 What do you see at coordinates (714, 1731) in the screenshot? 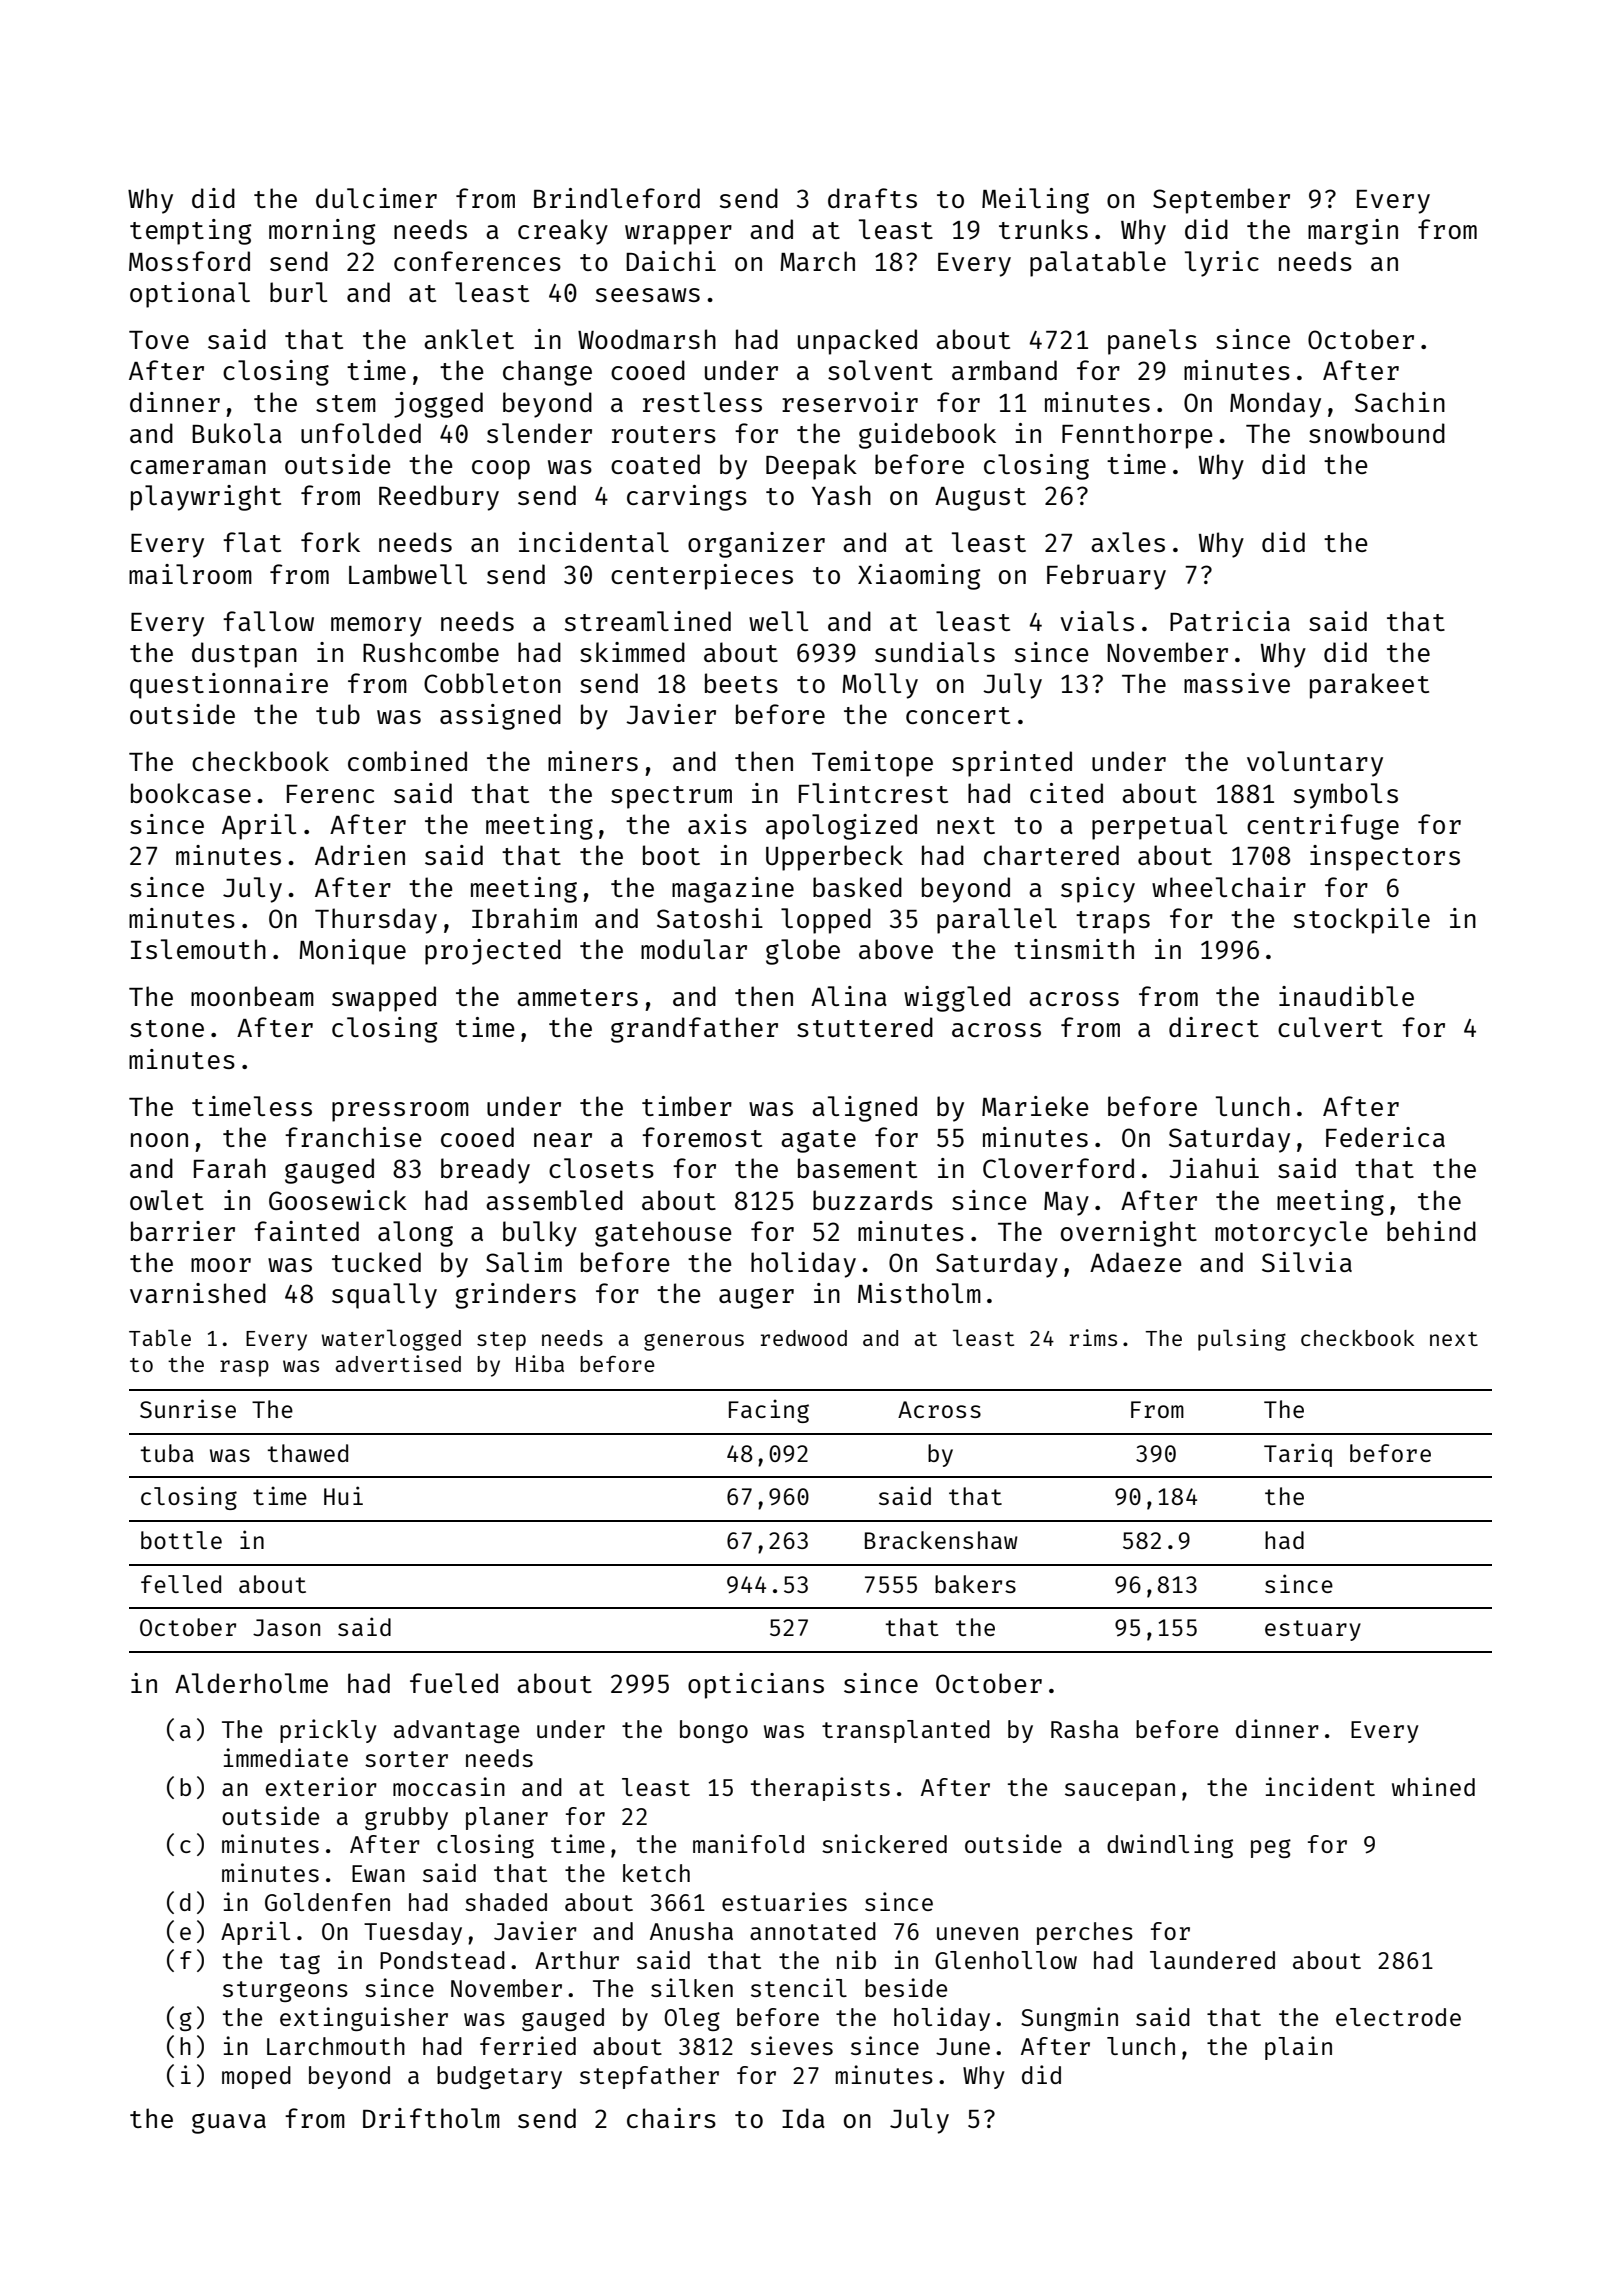
I see `bongo` at bounding box center [714, 1731].
